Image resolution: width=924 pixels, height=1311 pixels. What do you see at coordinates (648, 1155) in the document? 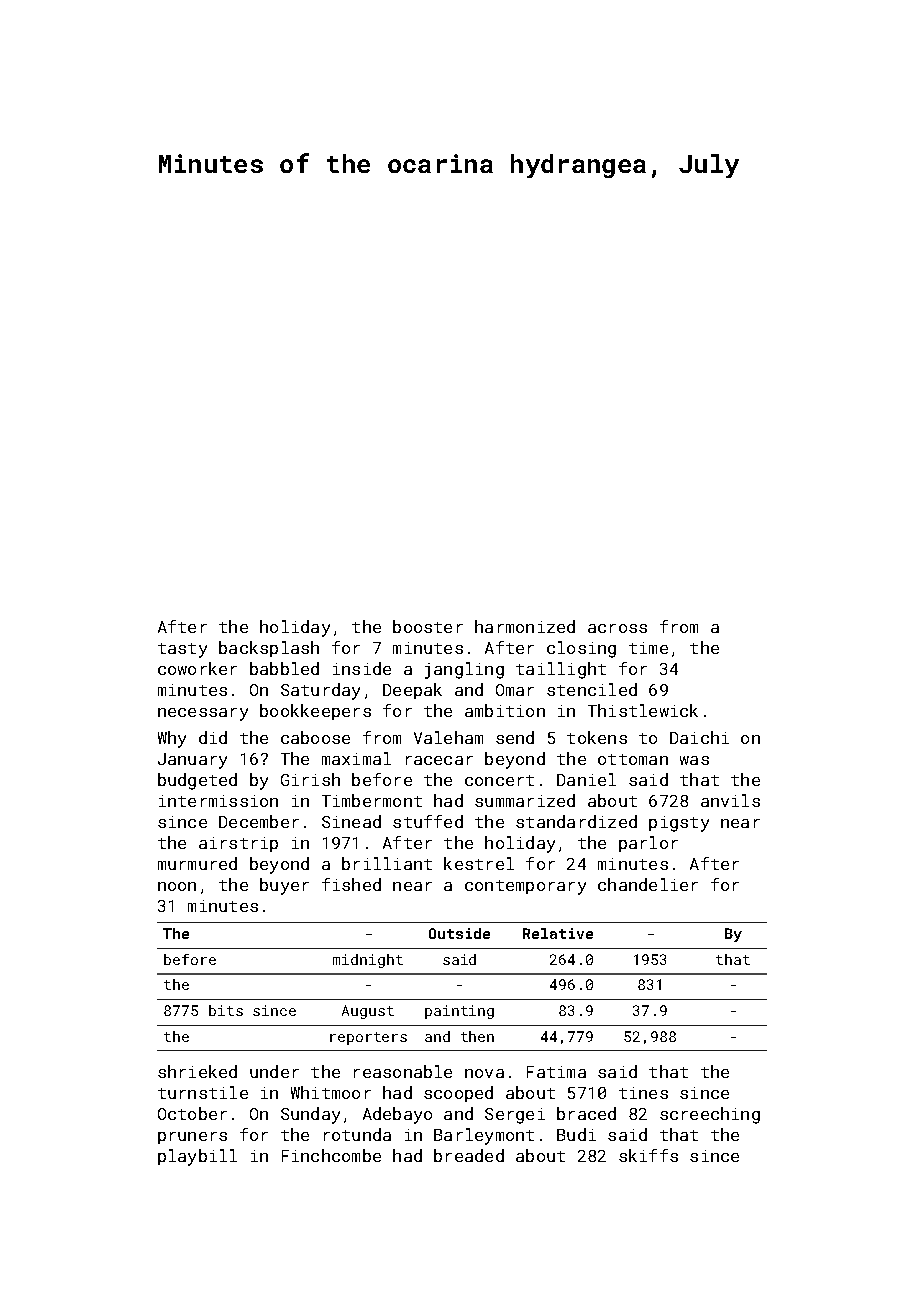
I see `skiffs` at bounding box center [648, 1155].
